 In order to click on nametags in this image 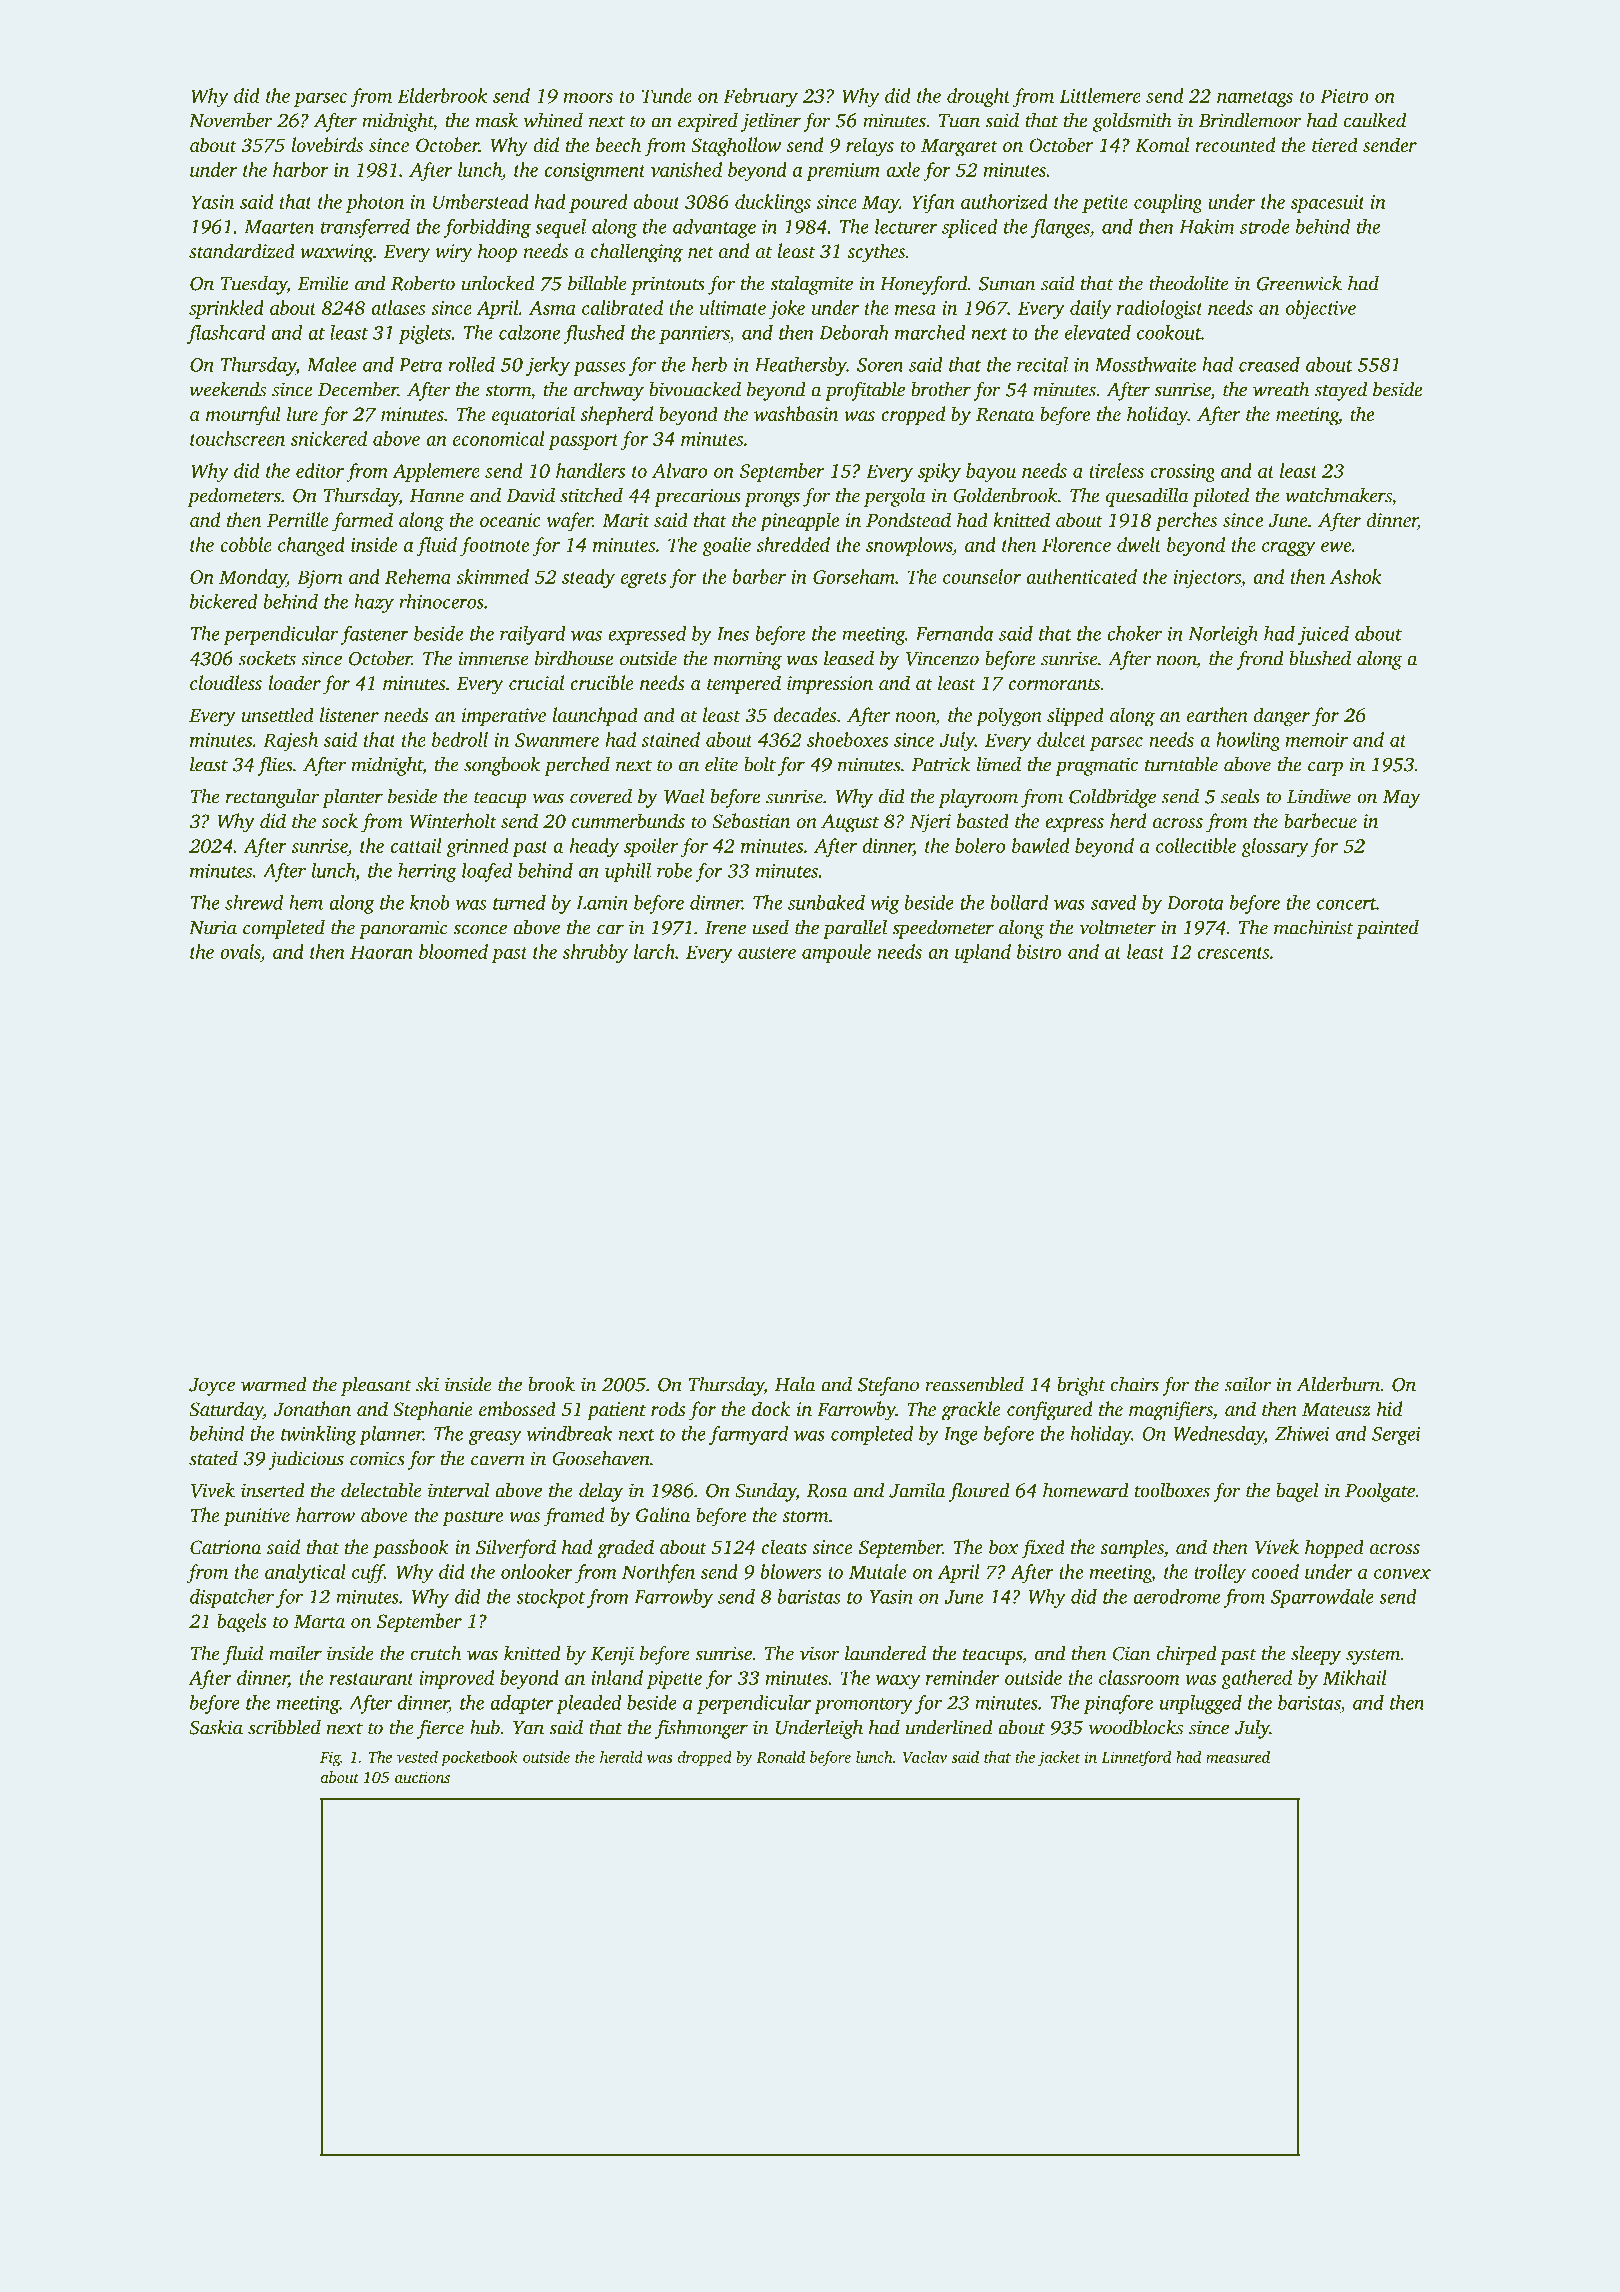, I will do `click(1255, 99)`.
